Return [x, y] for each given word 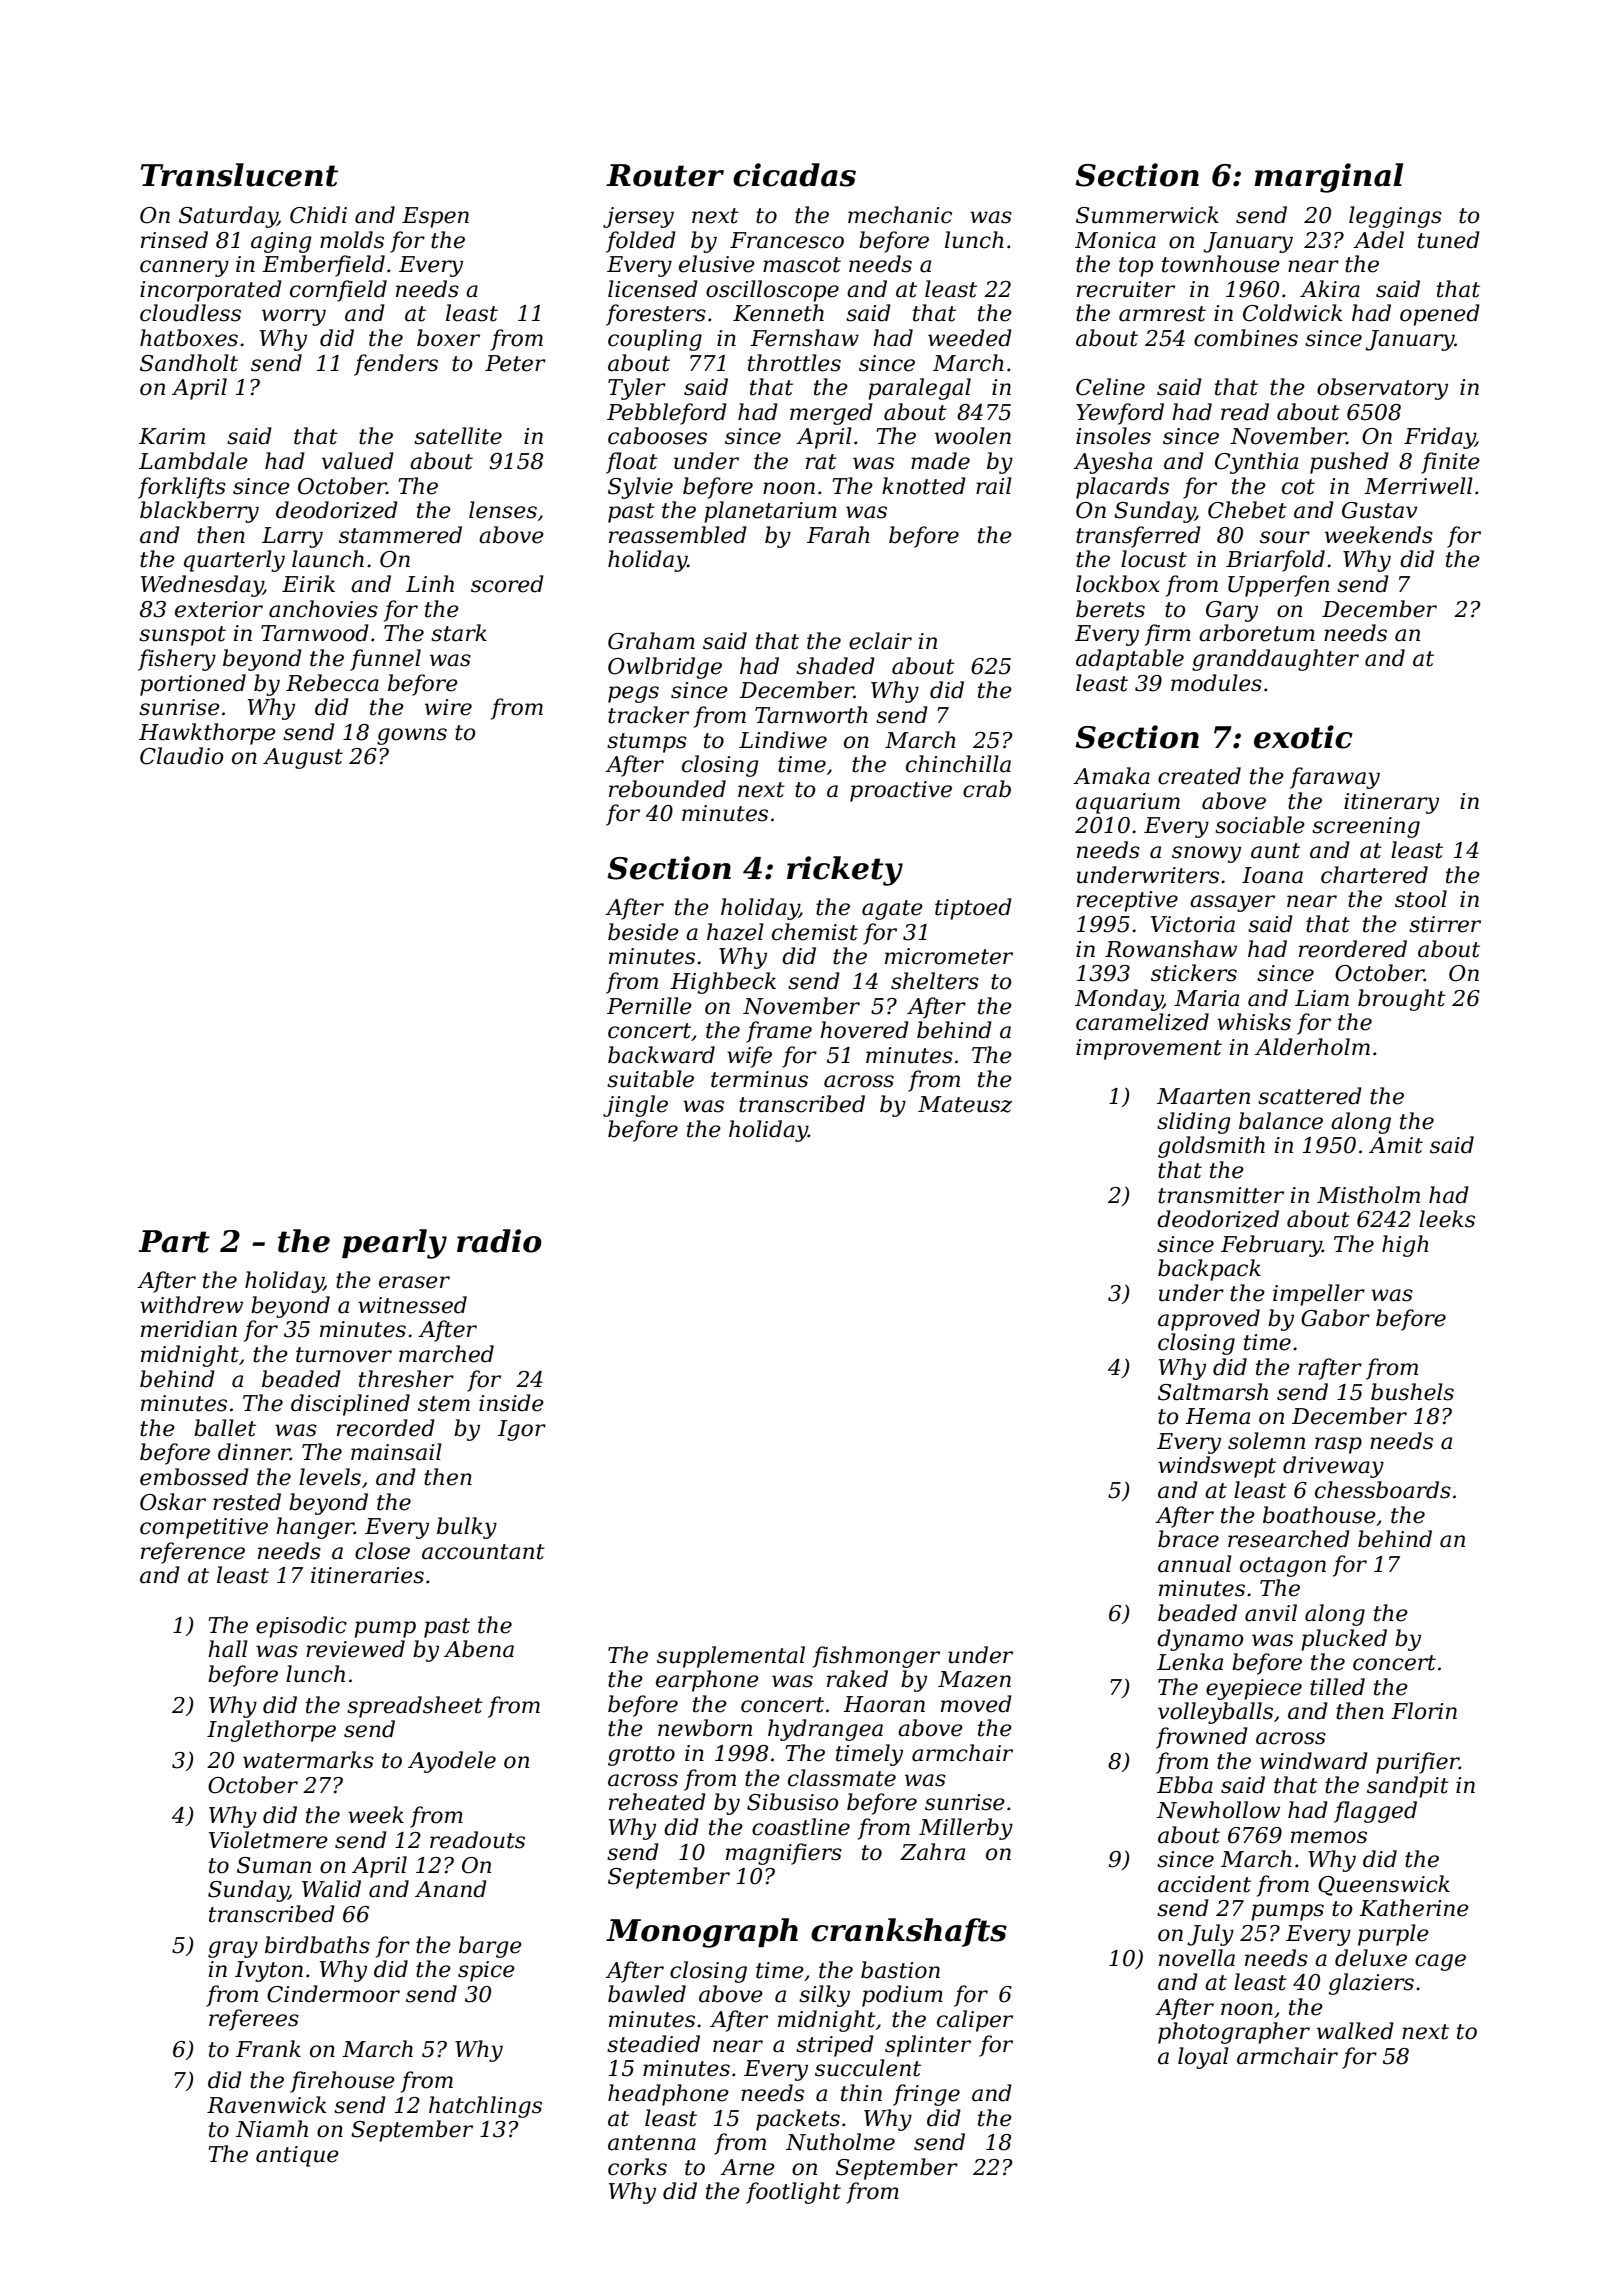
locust [1154, 559]
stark [459, 633]
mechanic [900, 215]
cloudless [190, 313]
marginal [1328, 178]
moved [976, 1704]
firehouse [342, 2082]
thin [861, 2093]
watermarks [308, 1760]
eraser [414, 1282]
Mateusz [965, 1104]
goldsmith [1211, 1147]
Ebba [1185, 1785]
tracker [648, 715]
